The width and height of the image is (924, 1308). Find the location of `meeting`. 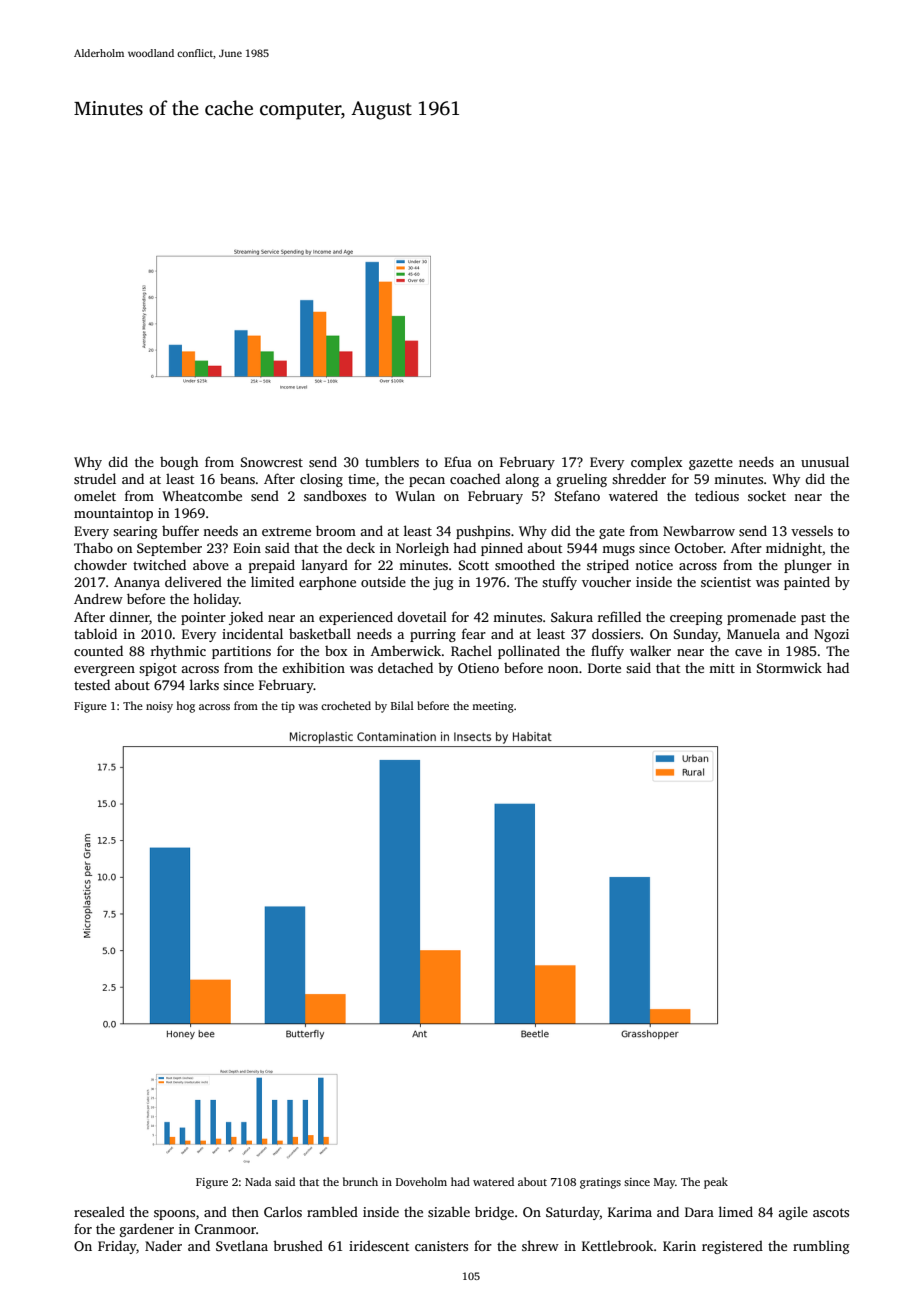

meeting is located at coordinates (493, 707).
